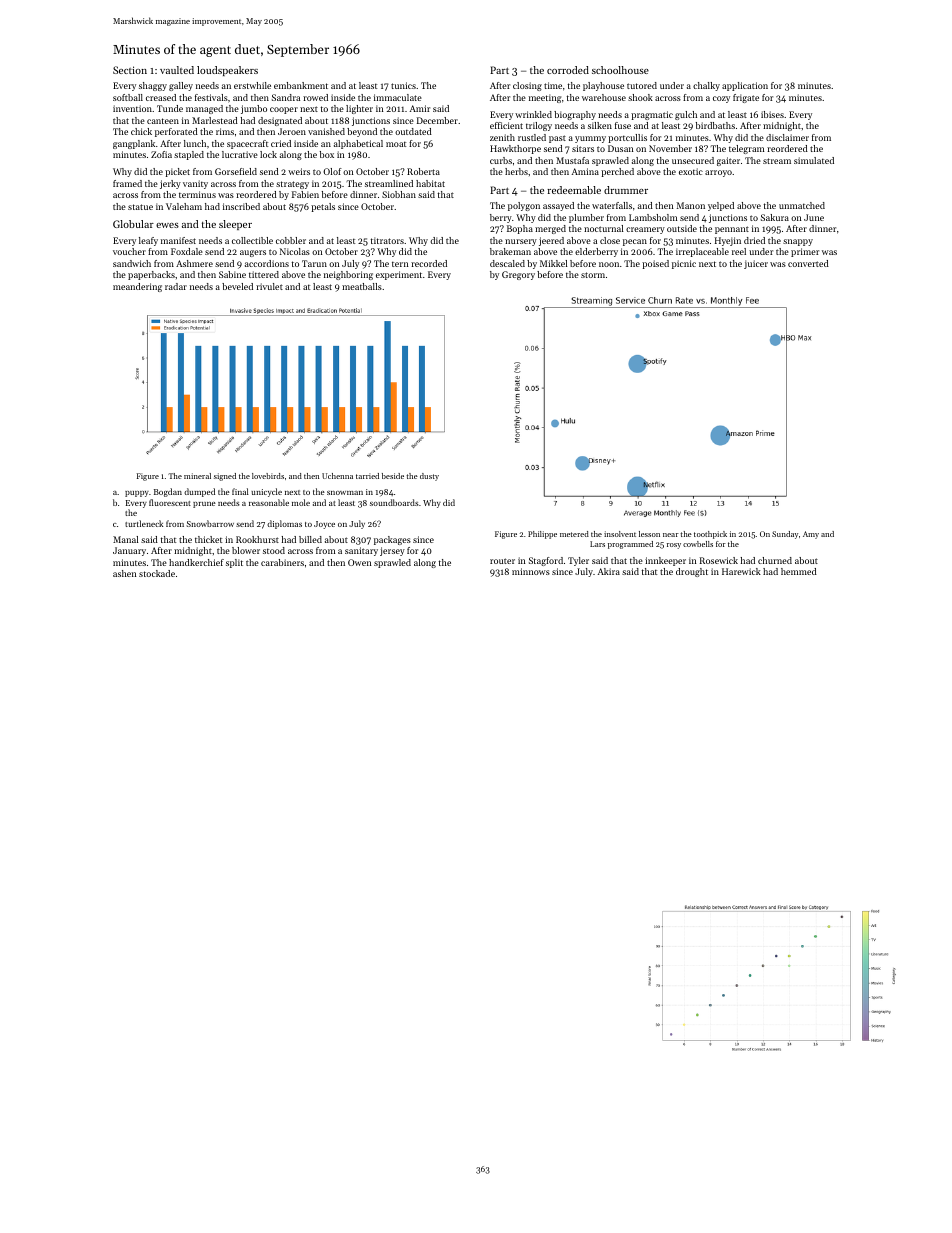 This screenshot has width=952, height=1233. I want to click on picnic, so click(684, 264).
